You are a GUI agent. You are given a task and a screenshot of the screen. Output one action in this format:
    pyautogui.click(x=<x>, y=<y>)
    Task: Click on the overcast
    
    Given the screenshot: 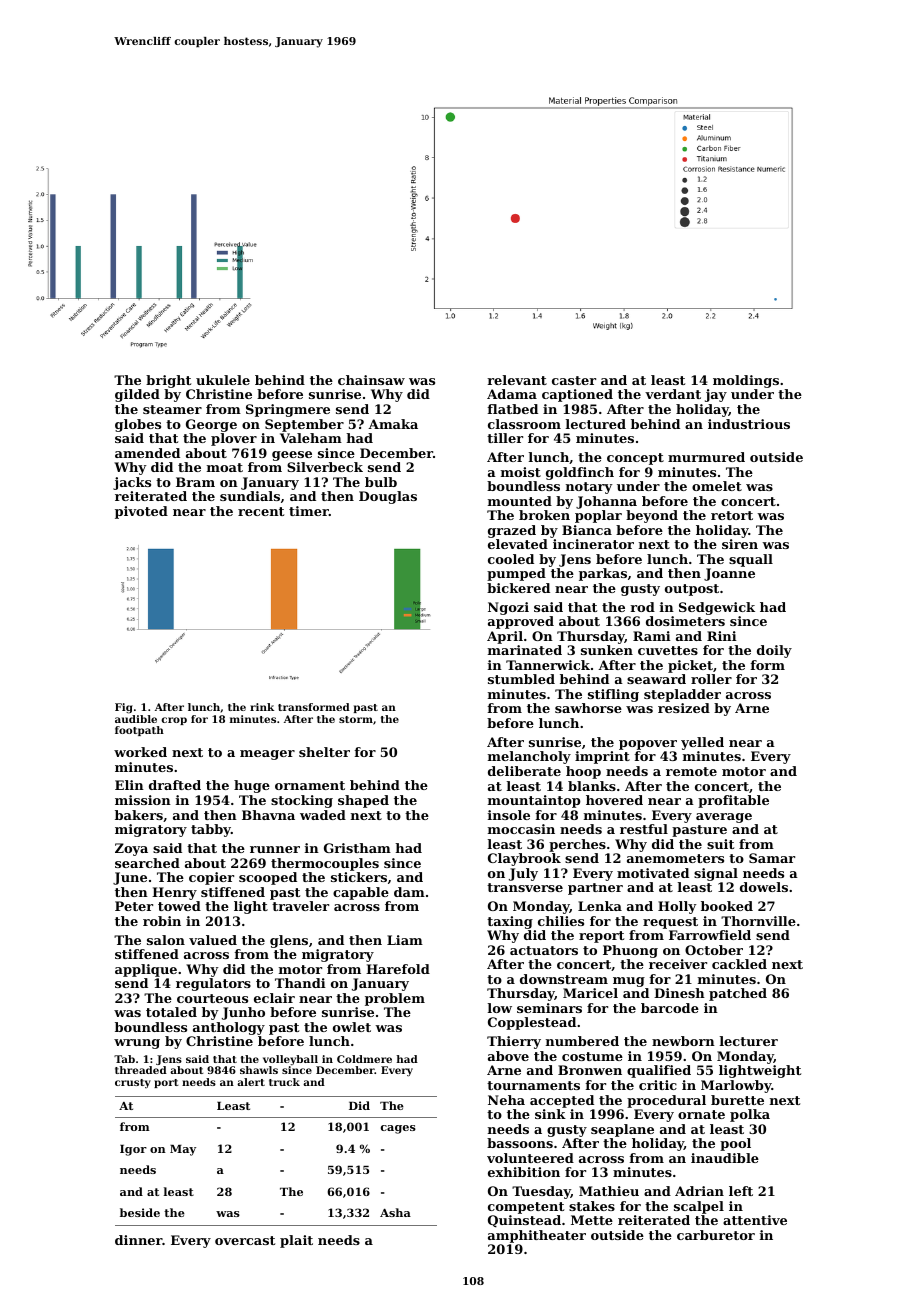 What is the action you would take?
    pyautogui.click(x=245, y=1240)
